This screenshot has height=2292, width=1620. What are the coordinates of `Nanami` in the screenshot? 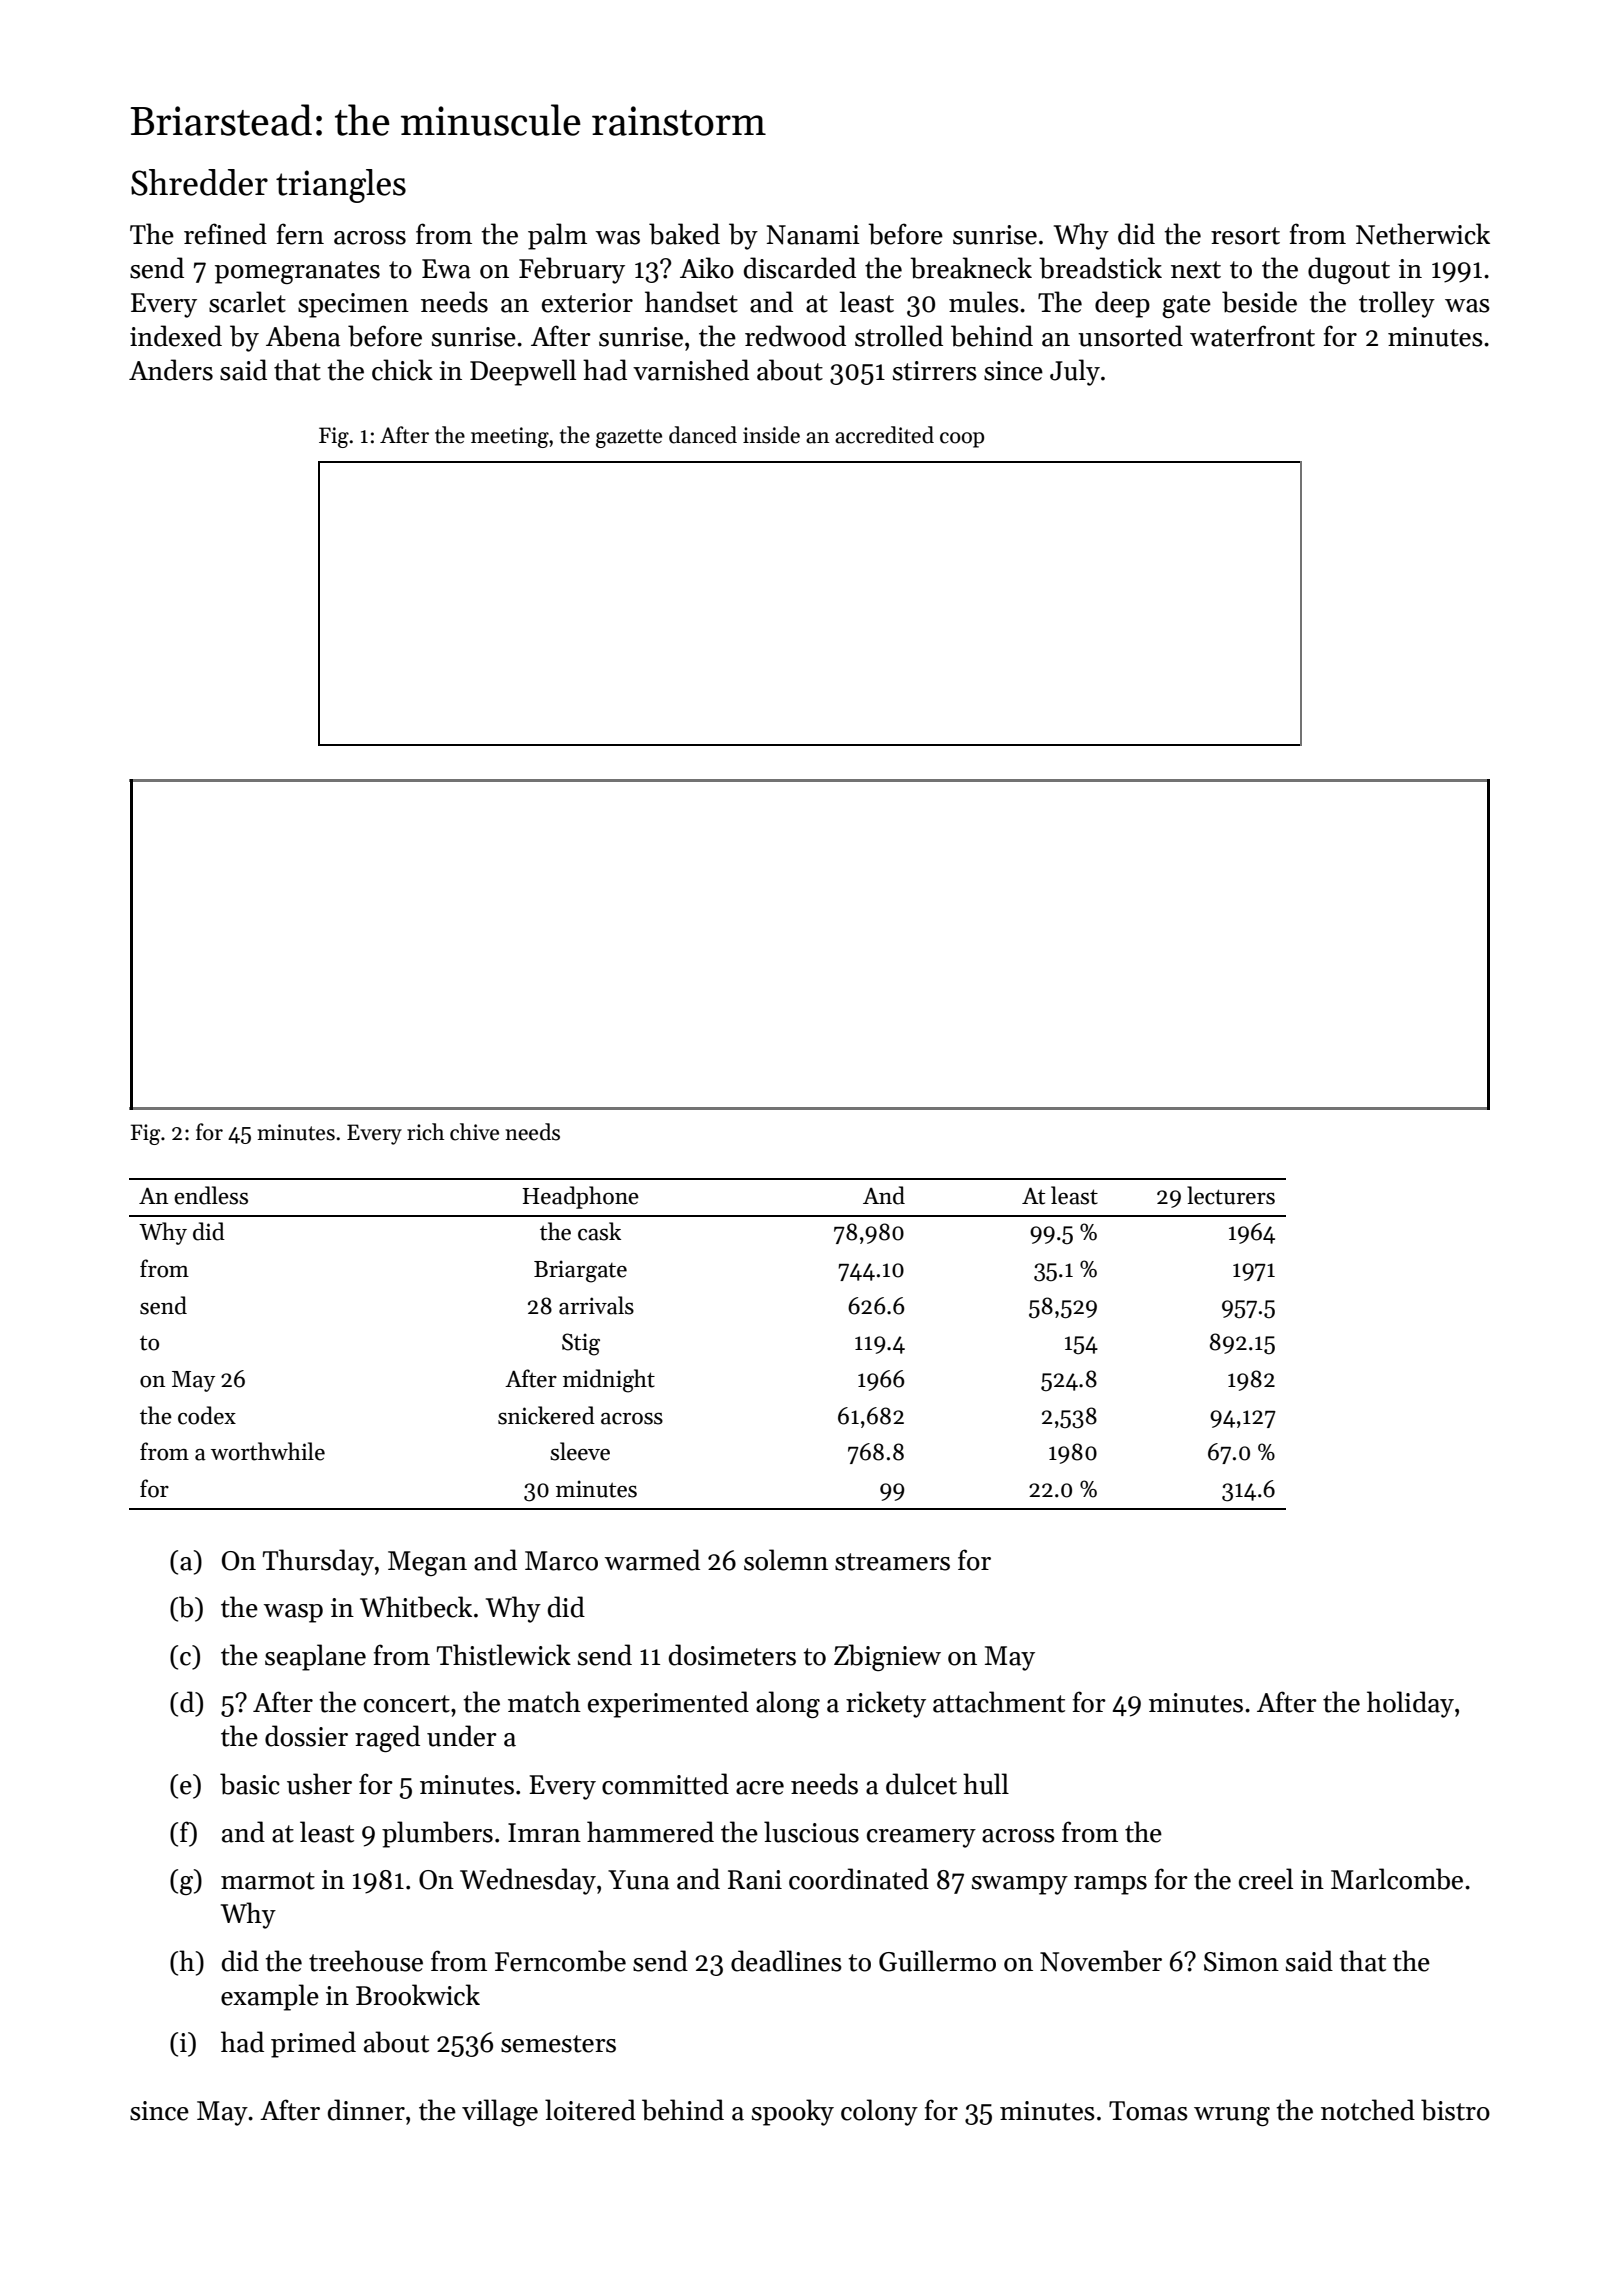 It's located at (813, 235).
